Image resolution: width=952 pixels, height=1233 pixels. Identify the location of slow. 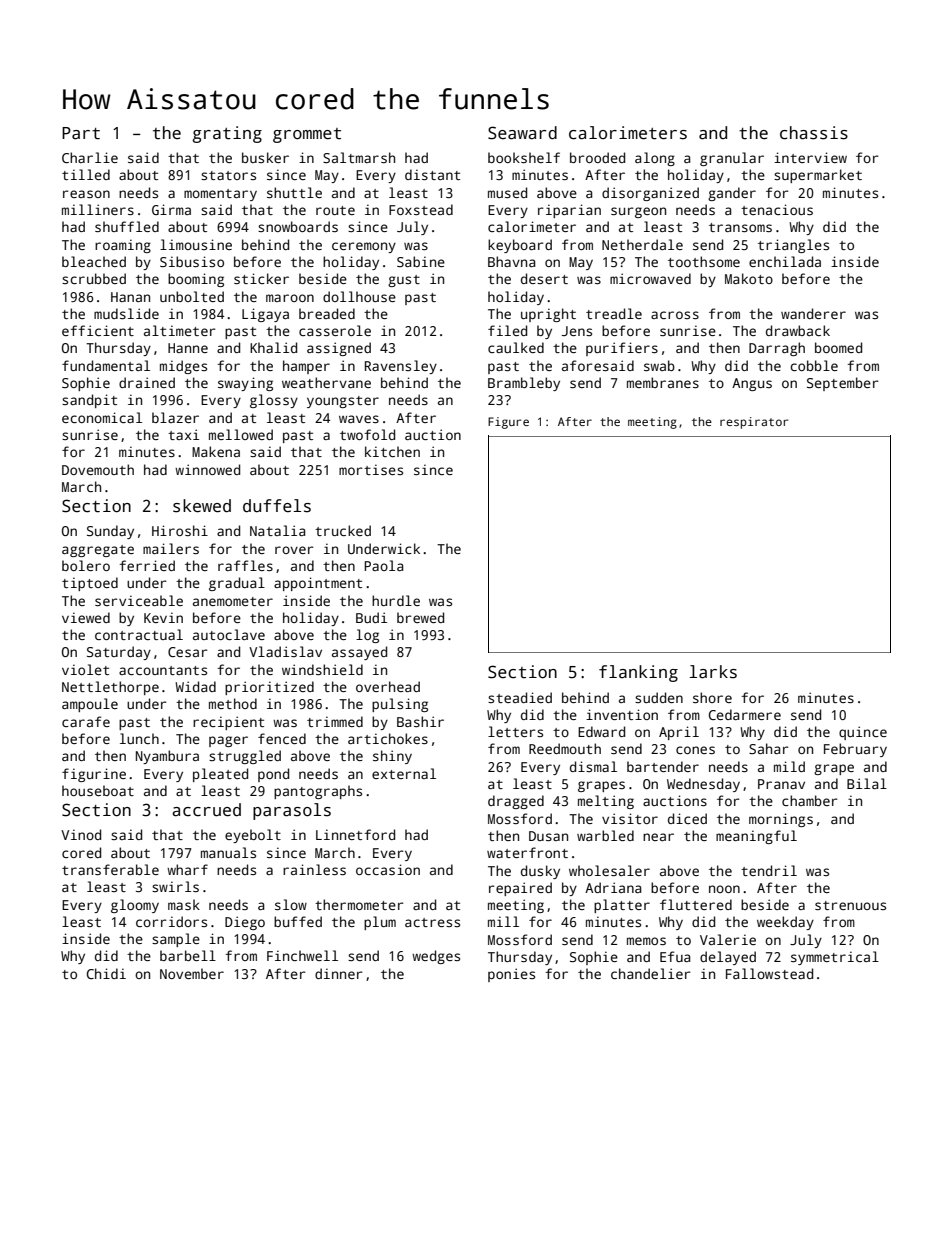
(291, 904).
